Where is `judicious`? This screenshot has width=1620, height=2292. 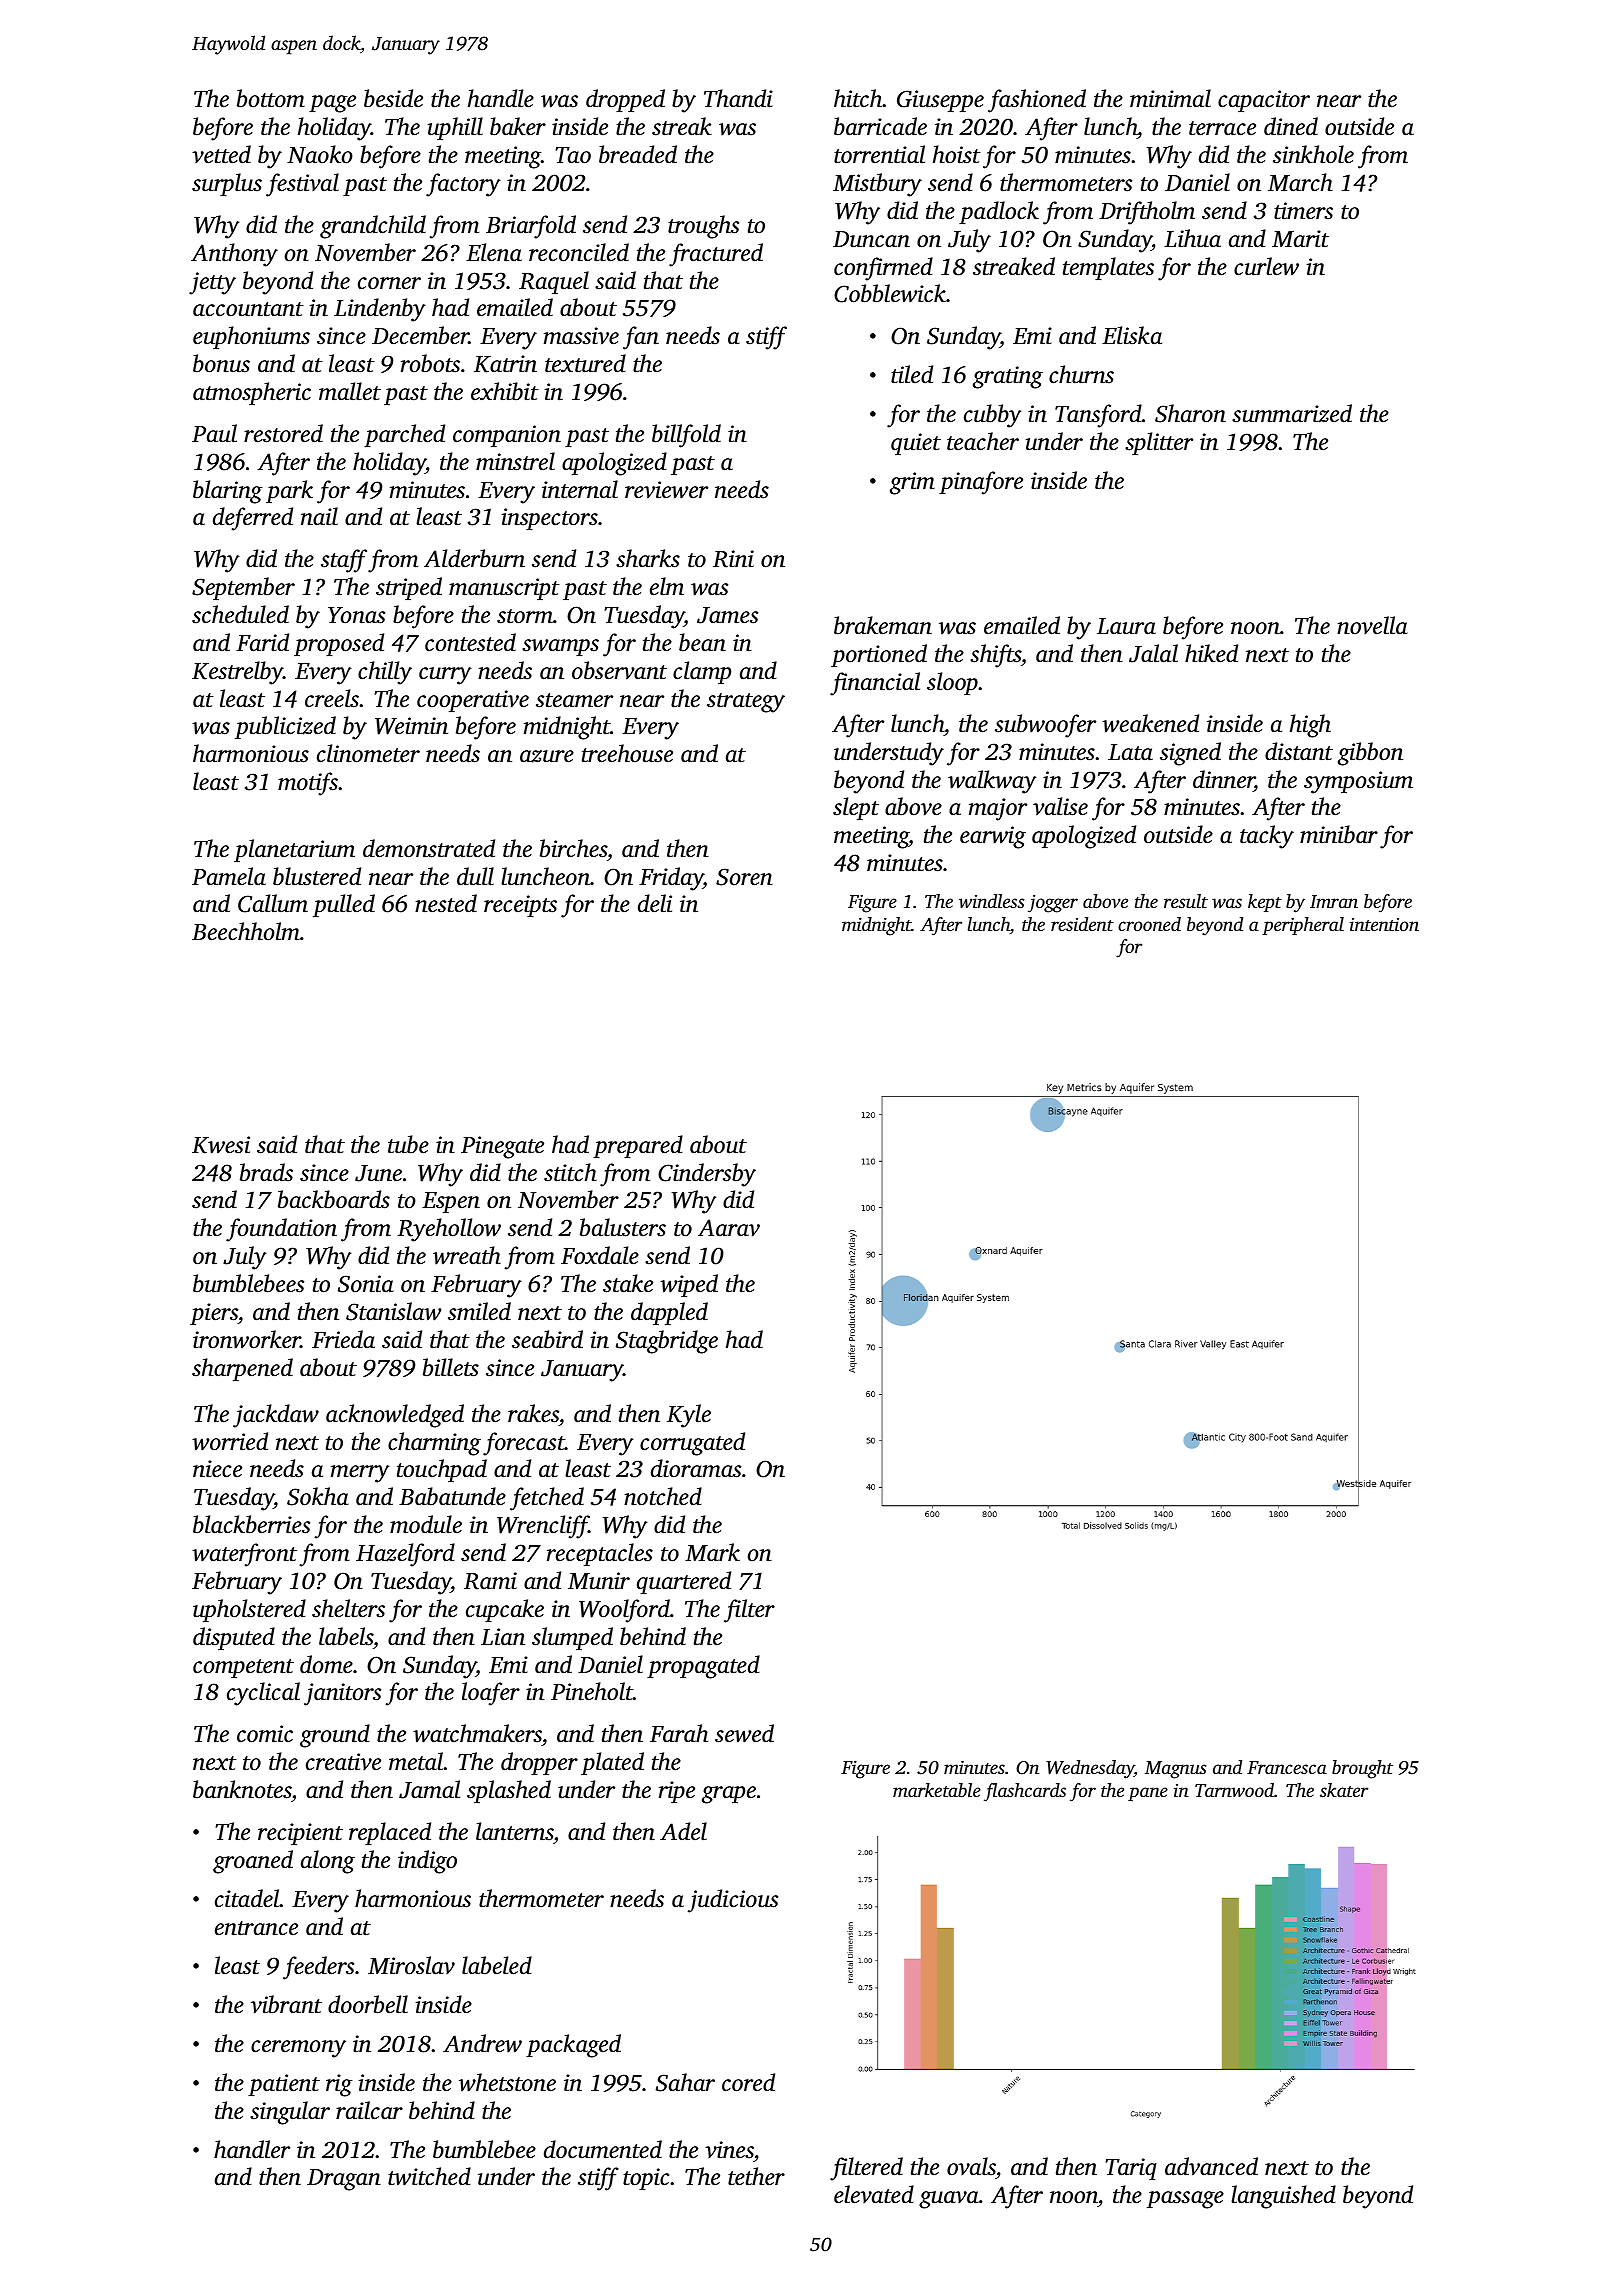 judicious is located at coordinates (733, 1901).
